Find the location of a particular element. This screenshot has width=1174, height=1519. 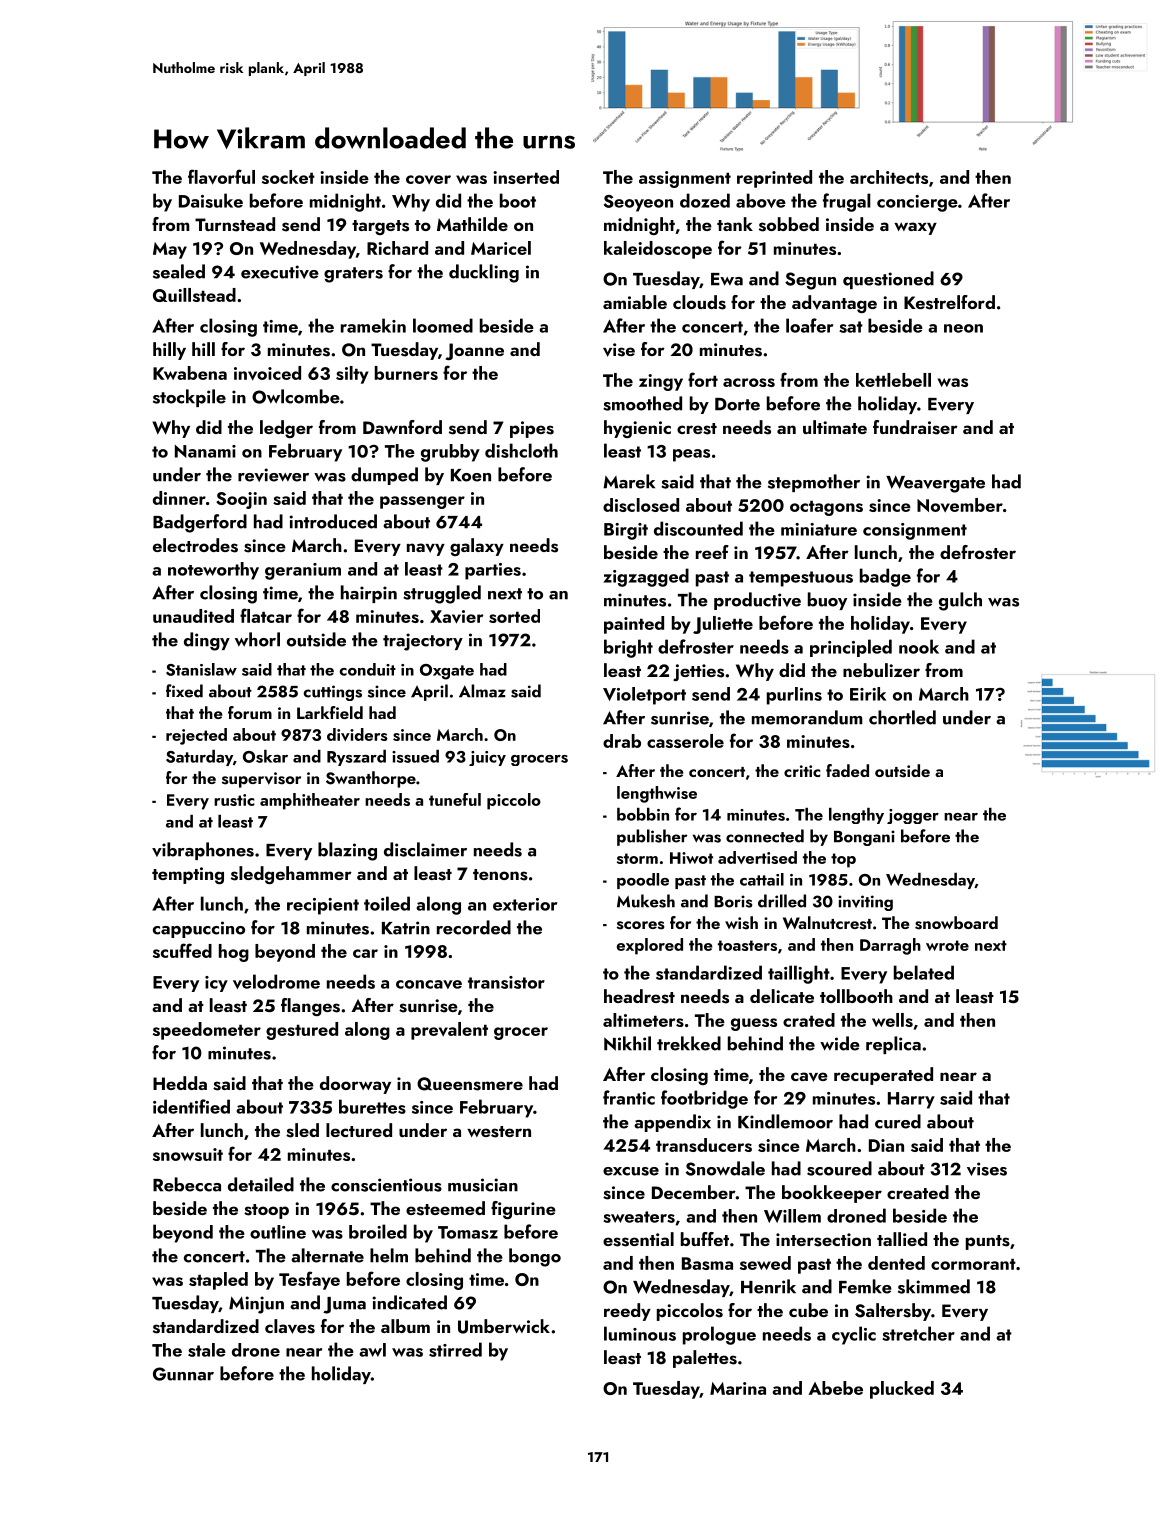

Boris is located at coordinates (733, 901).
